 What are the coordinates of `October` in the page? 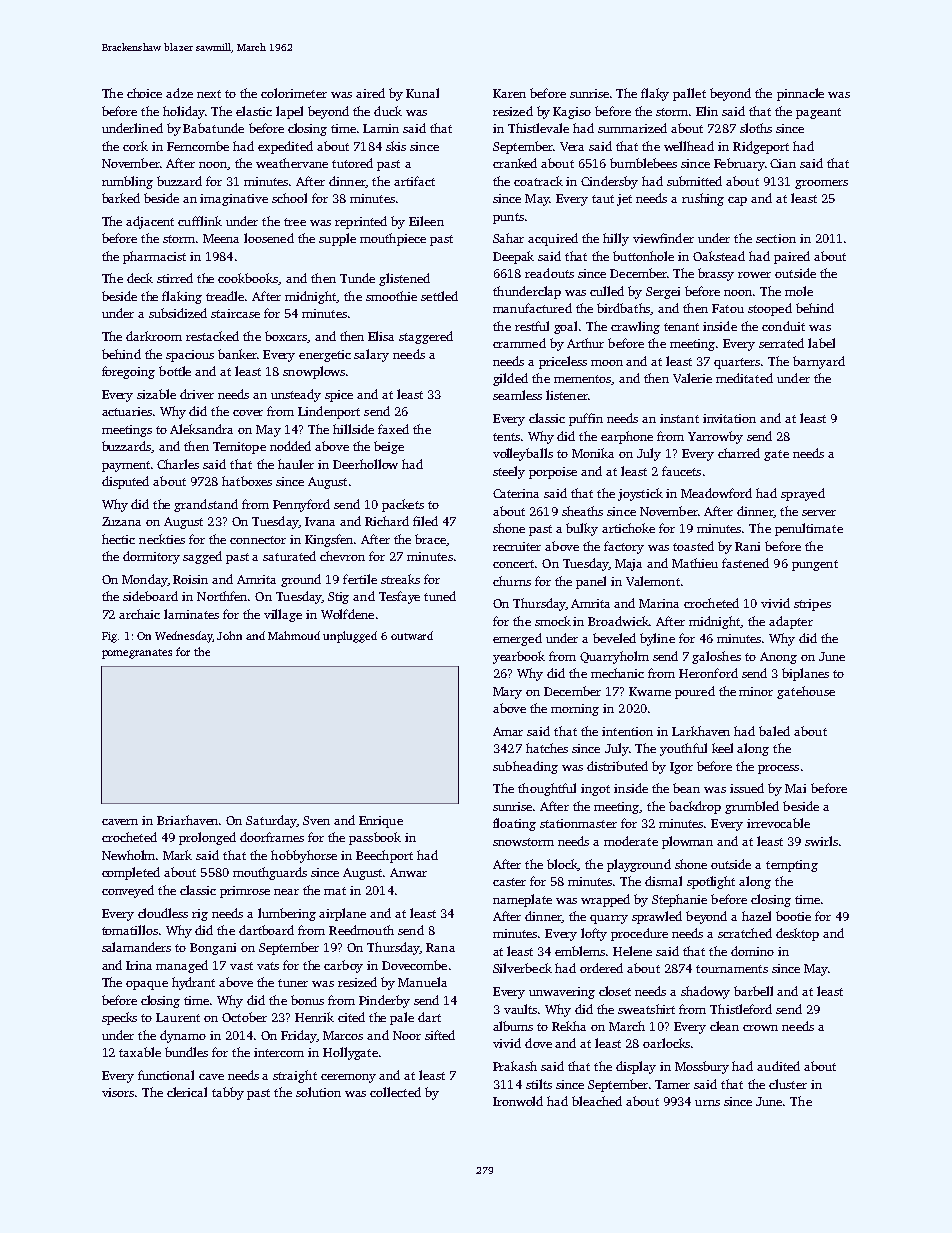 It's located at (244, 1017).
